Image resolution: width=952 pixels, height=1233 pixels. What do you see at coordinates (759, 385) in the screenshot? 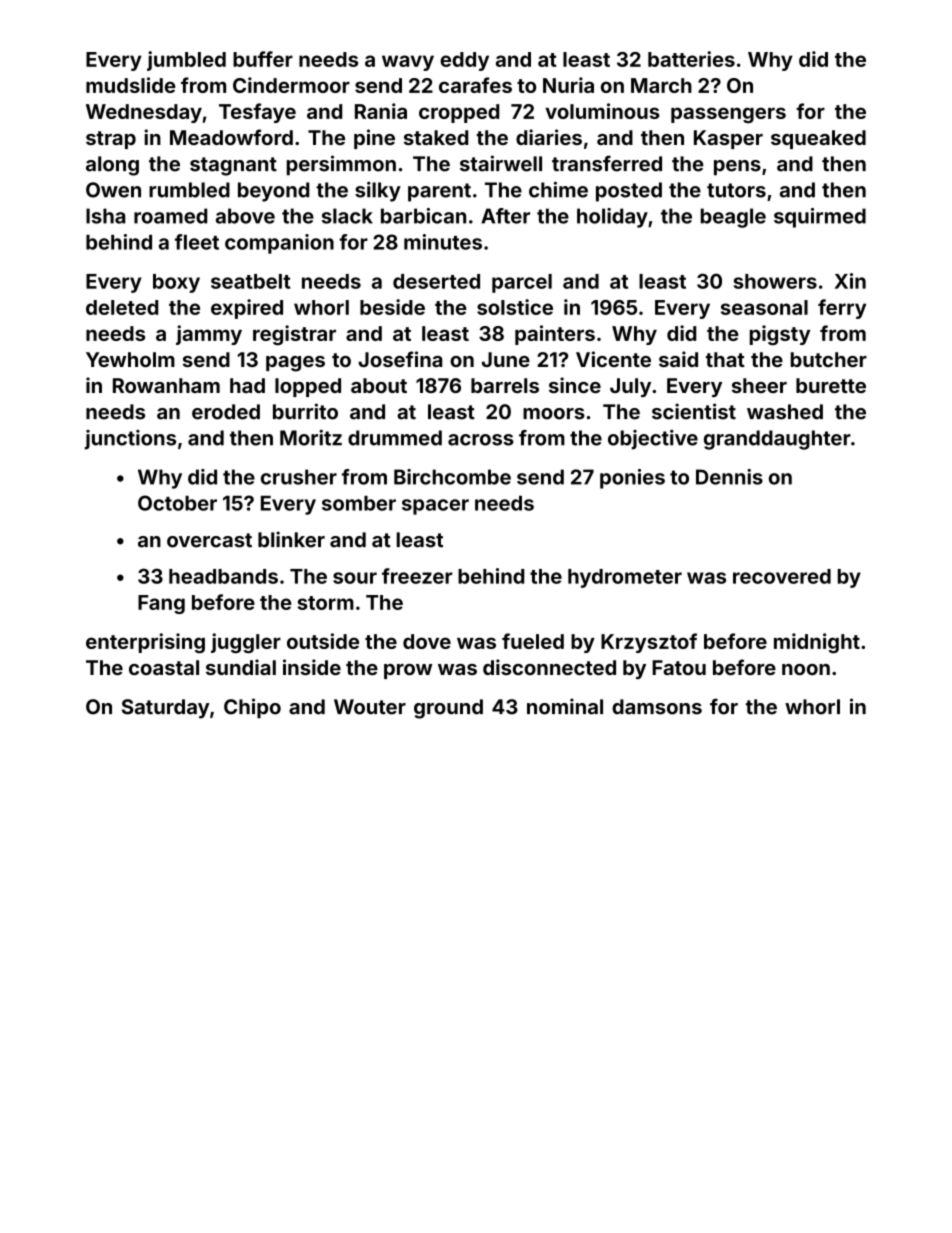
I see `sheer` at bounding box center [759, 385].
